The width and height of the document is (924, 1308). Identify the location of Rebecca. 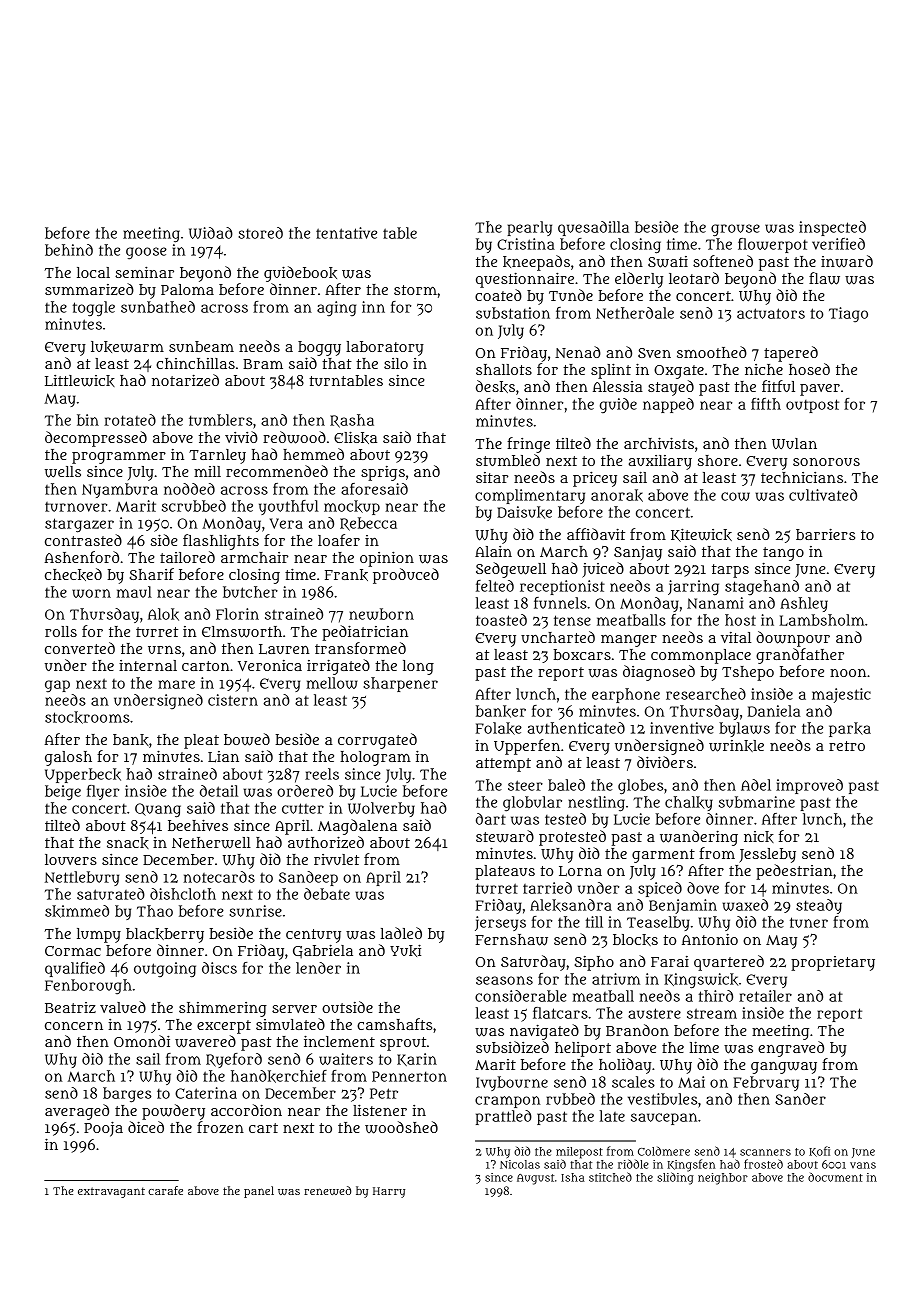
(368, 524).
